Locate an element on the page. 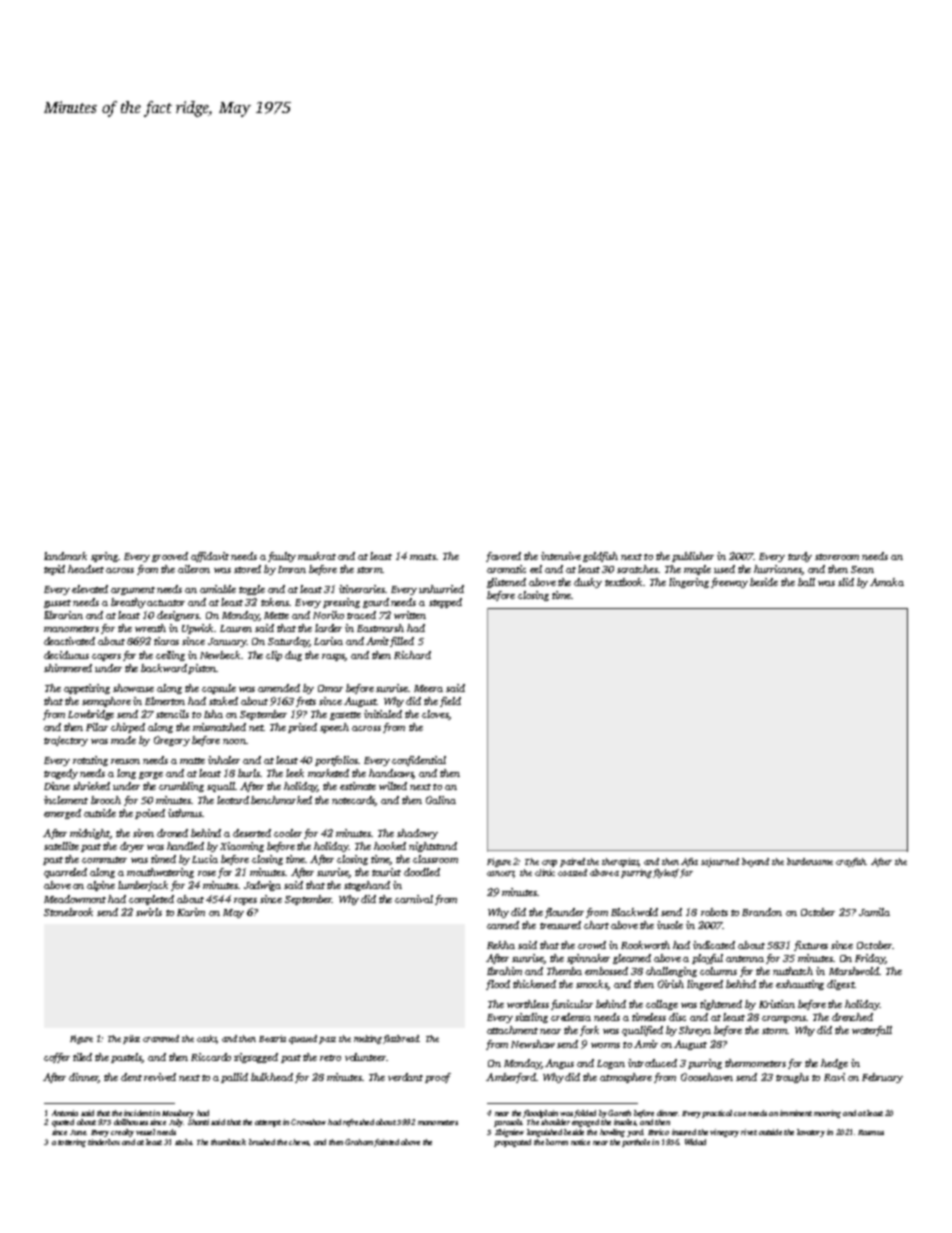 This document has width=952, height=1233. stubs is located at coordinates (183, 1142).
